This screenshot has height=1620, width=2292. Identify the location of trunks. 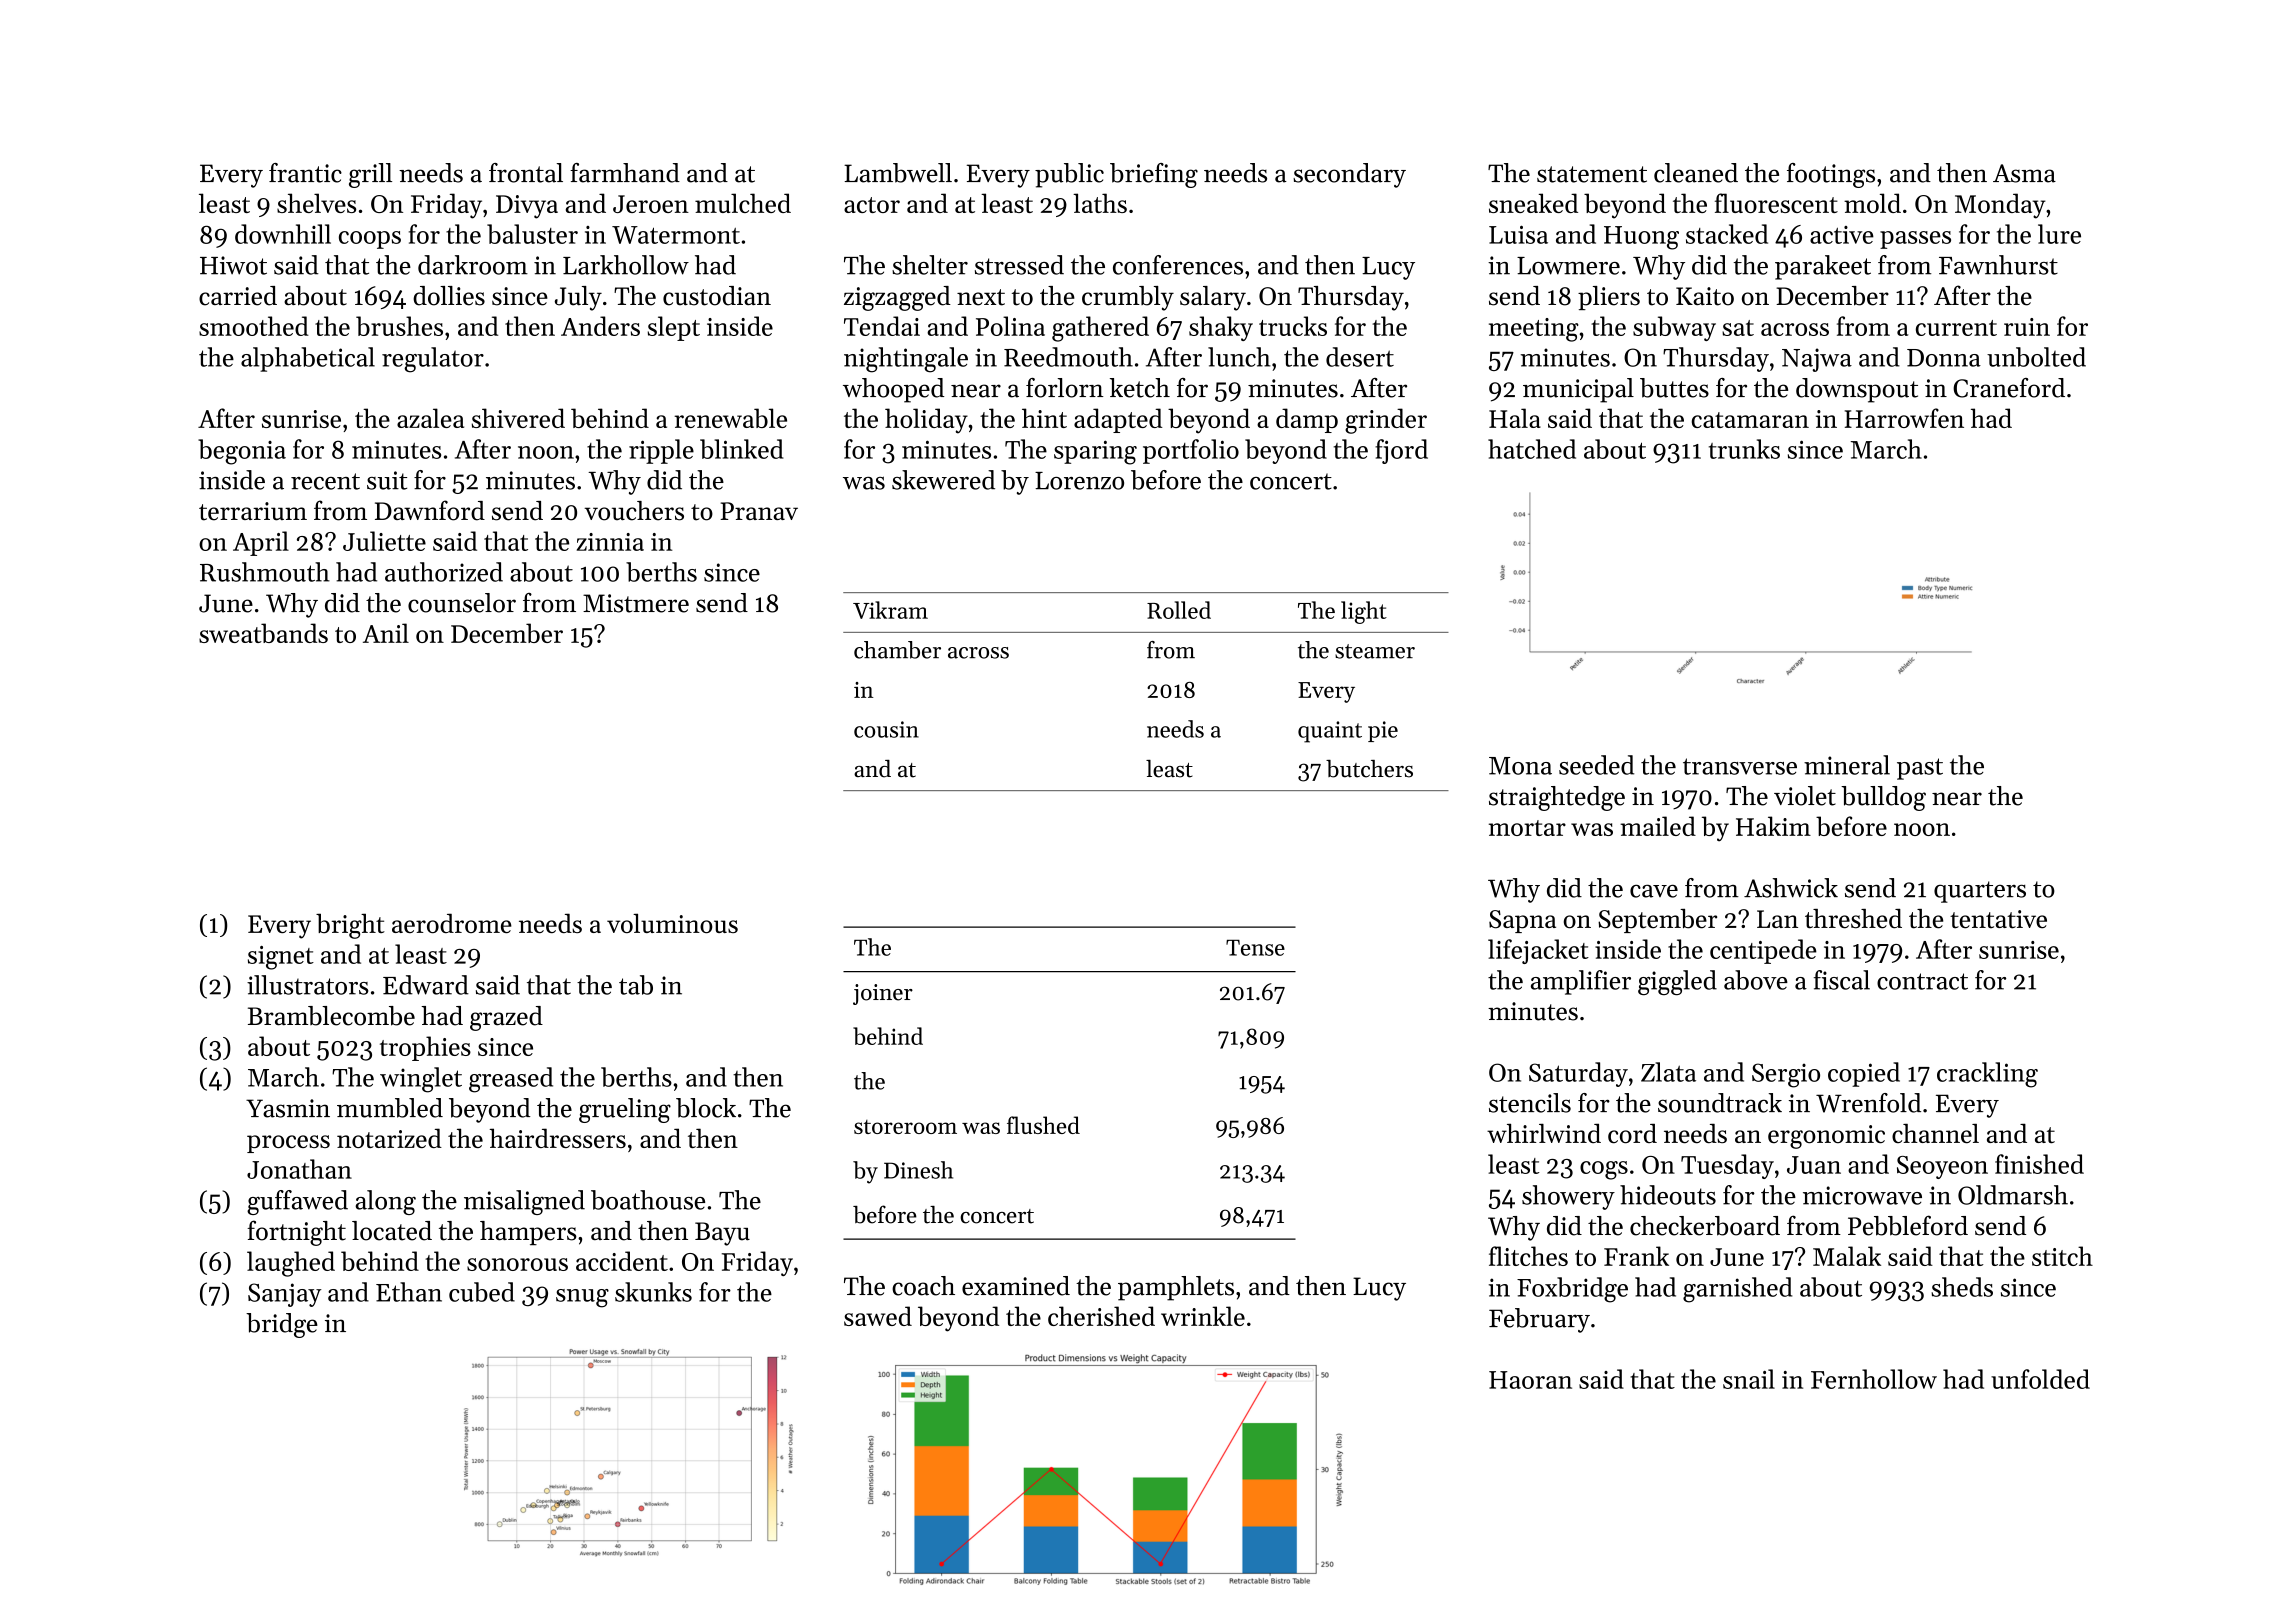
(1744, 449).
